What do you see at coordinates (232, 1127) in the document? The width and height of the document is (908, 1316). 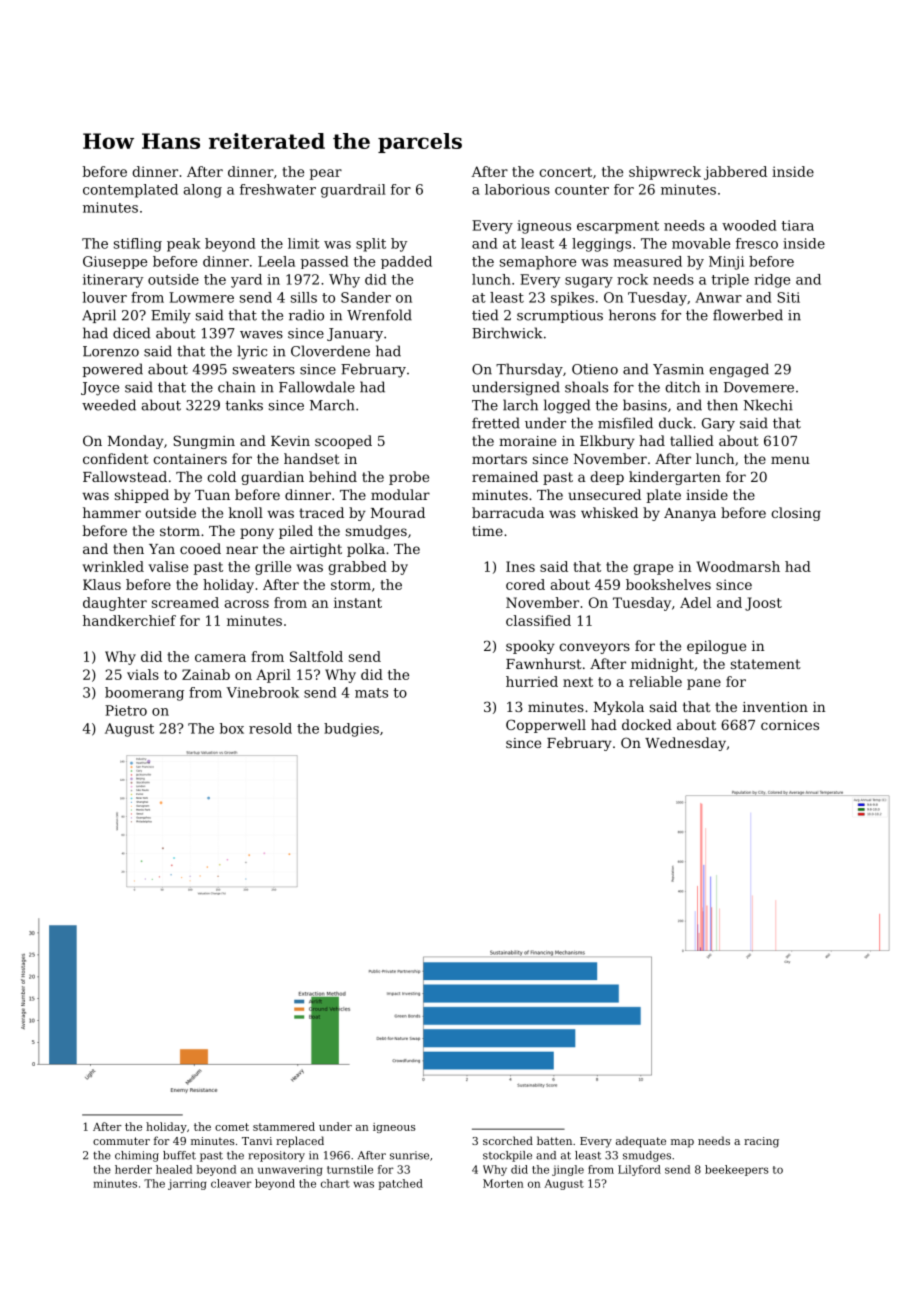 I see `comet` at bounding box center [232, 1127].
